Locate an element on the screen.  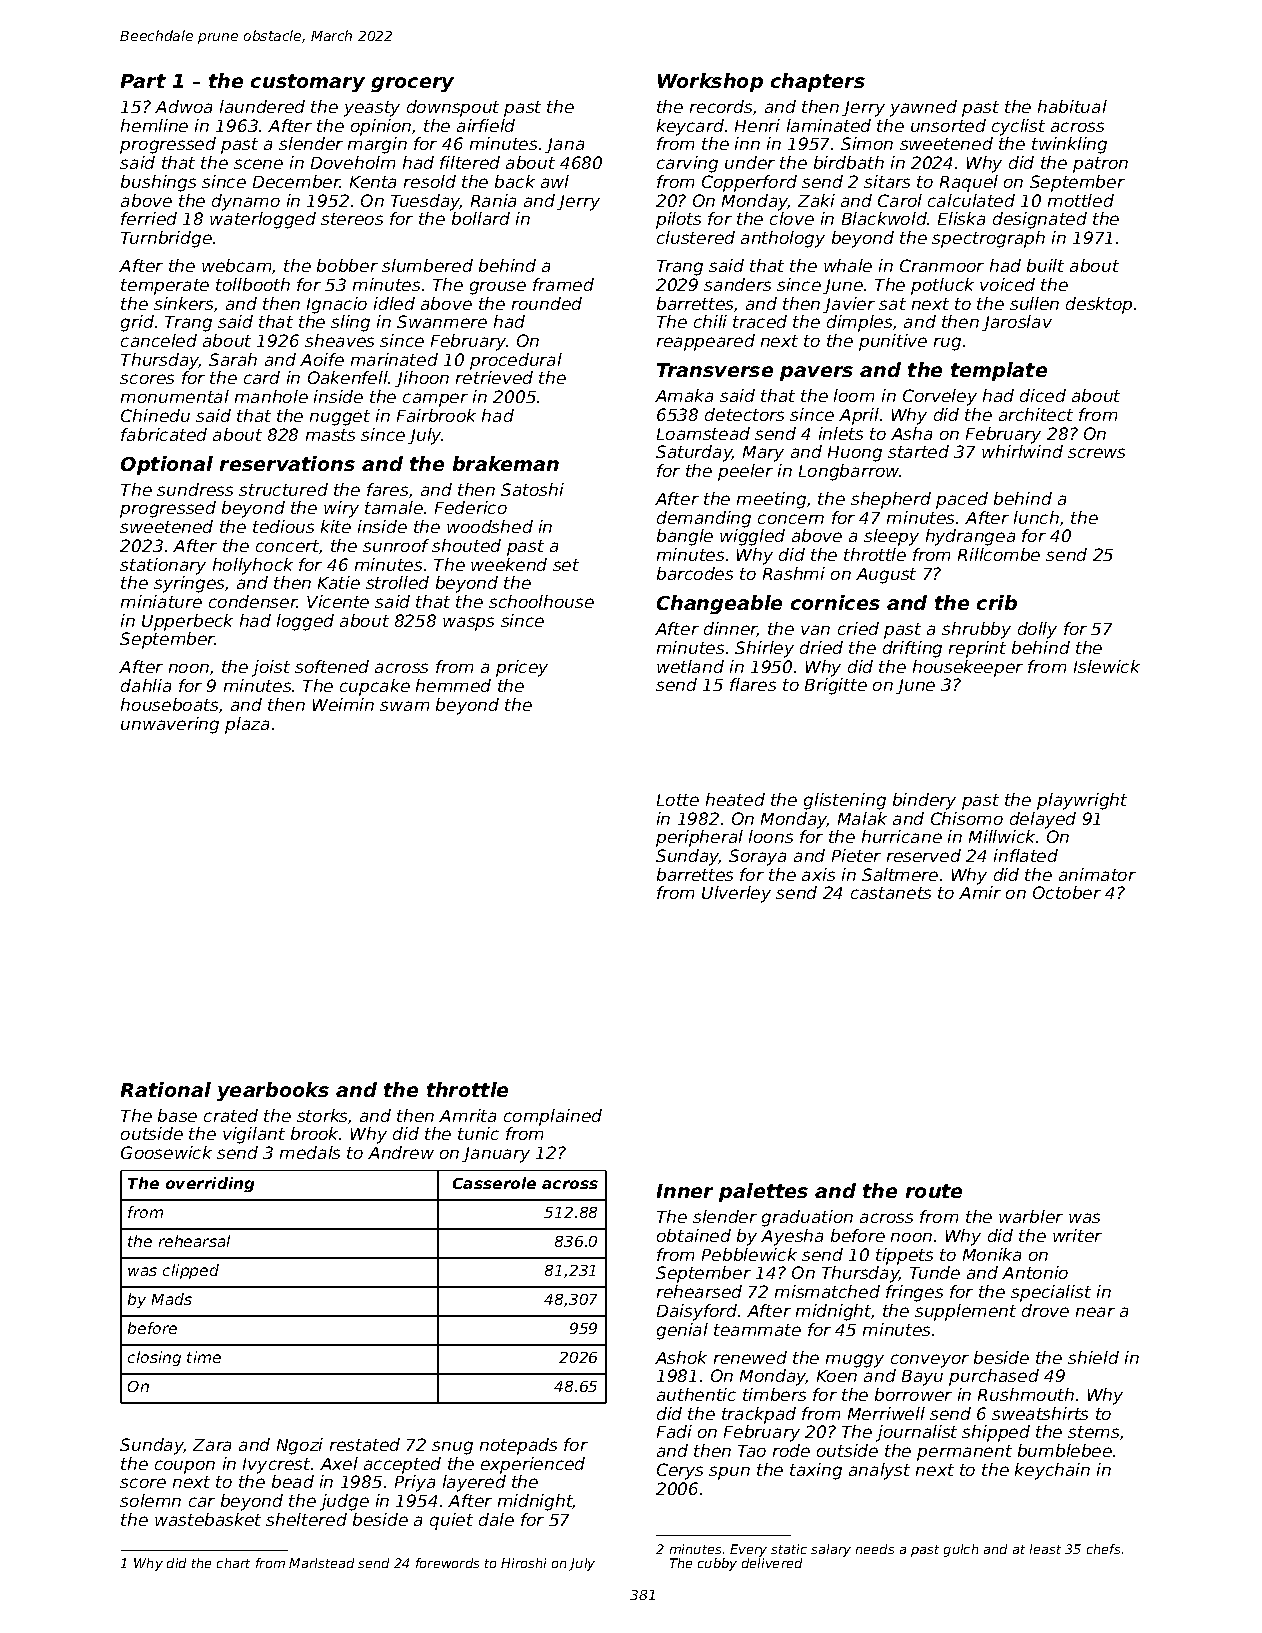
unwavering is located at coordinates (170, 725).
